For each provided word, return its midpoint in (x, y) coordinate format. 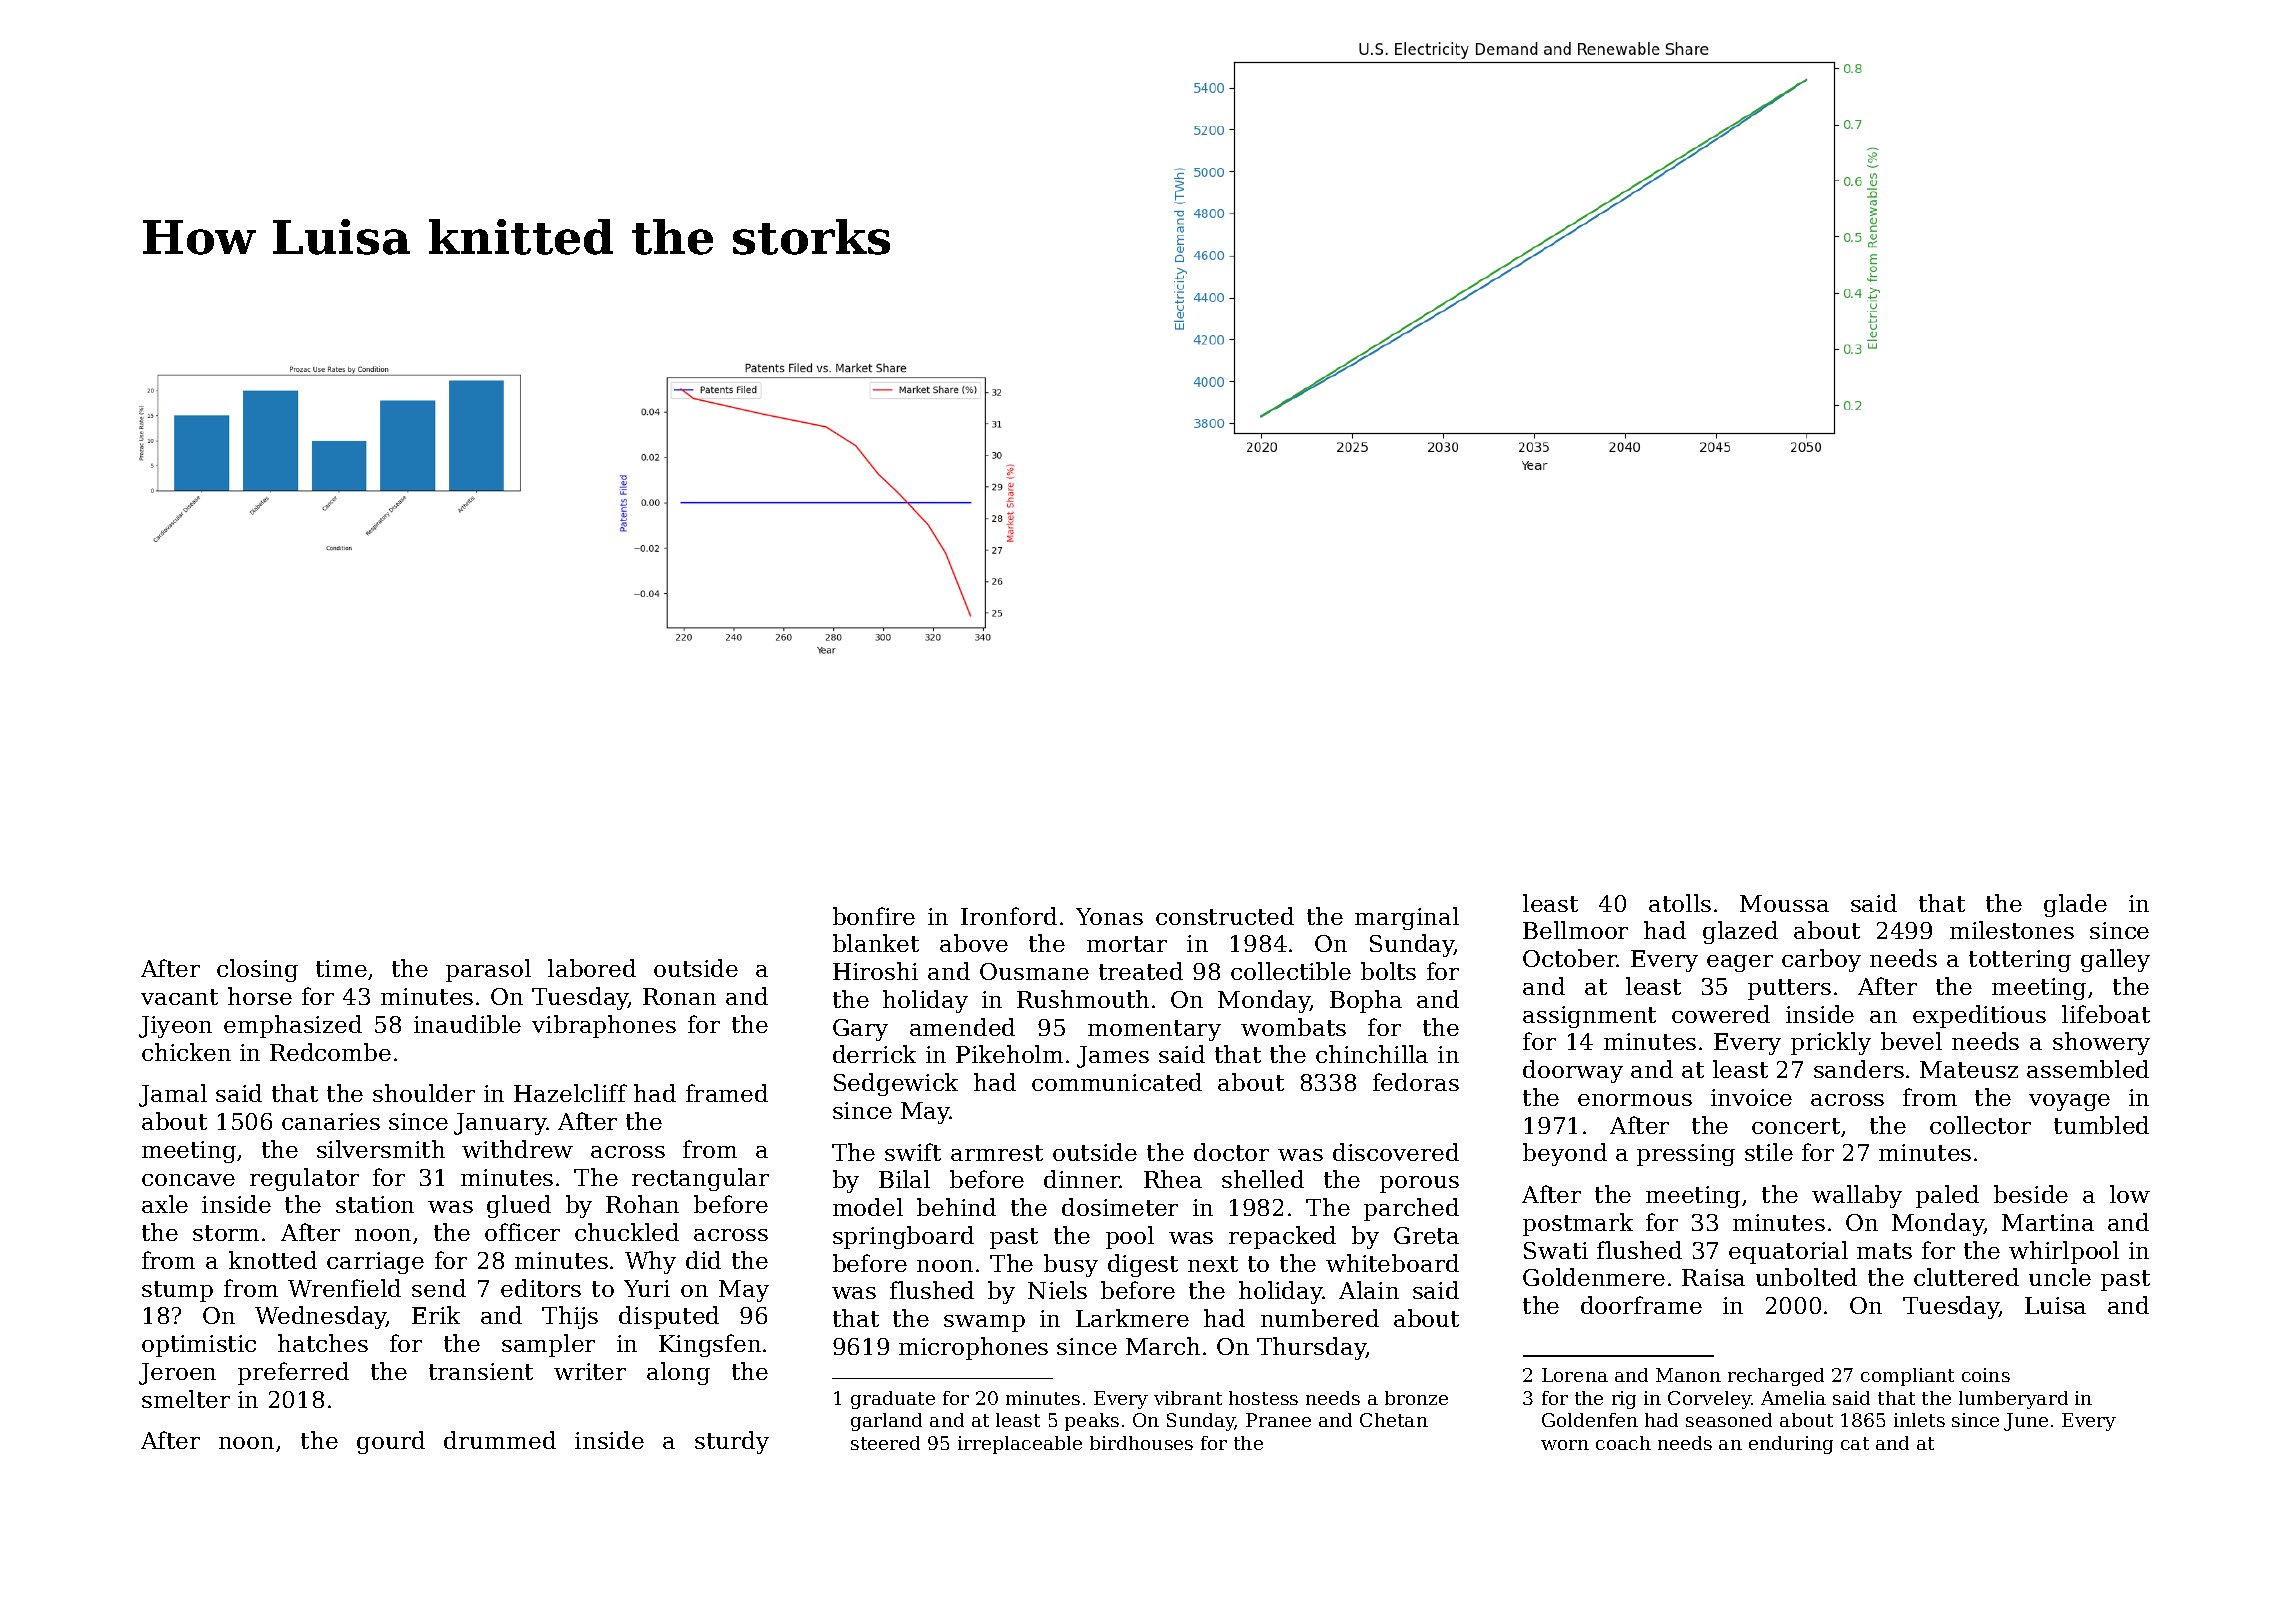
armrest (997, 1153)
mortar (1127, 944)
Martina (2048, 1222)
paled (1947, 1196)
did (703, 1260)
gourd (391, 1442)
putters (1789, 989)
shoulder (424, 1093)
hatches (323, 1343)
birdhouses (1141, 1443)
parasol (488, 970)
